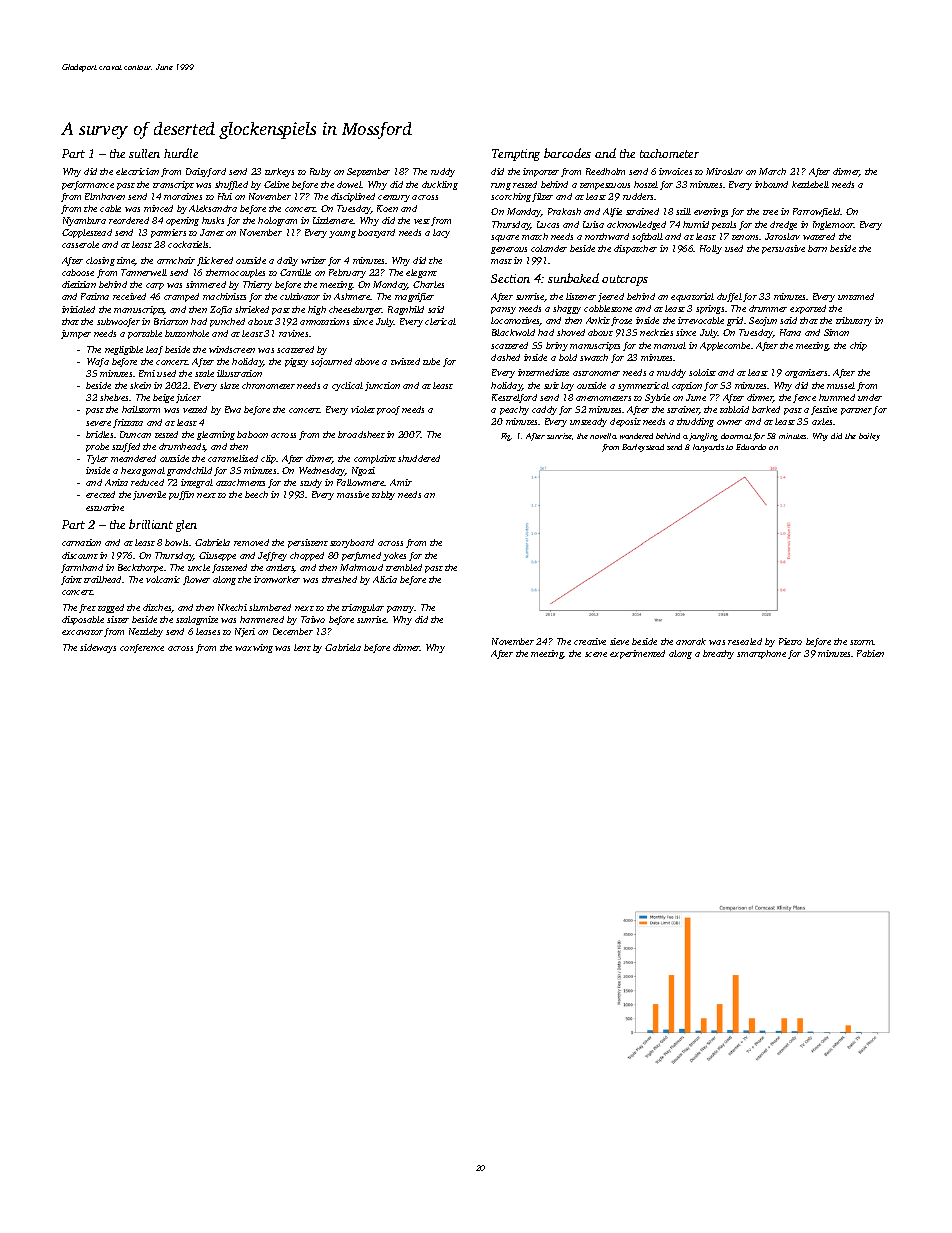 This screenshot has width=952, height=1233. What do you see at coordinates (333, 220) in the screenshot?
I see `Littlemere` at bounding box center [333, 220].
